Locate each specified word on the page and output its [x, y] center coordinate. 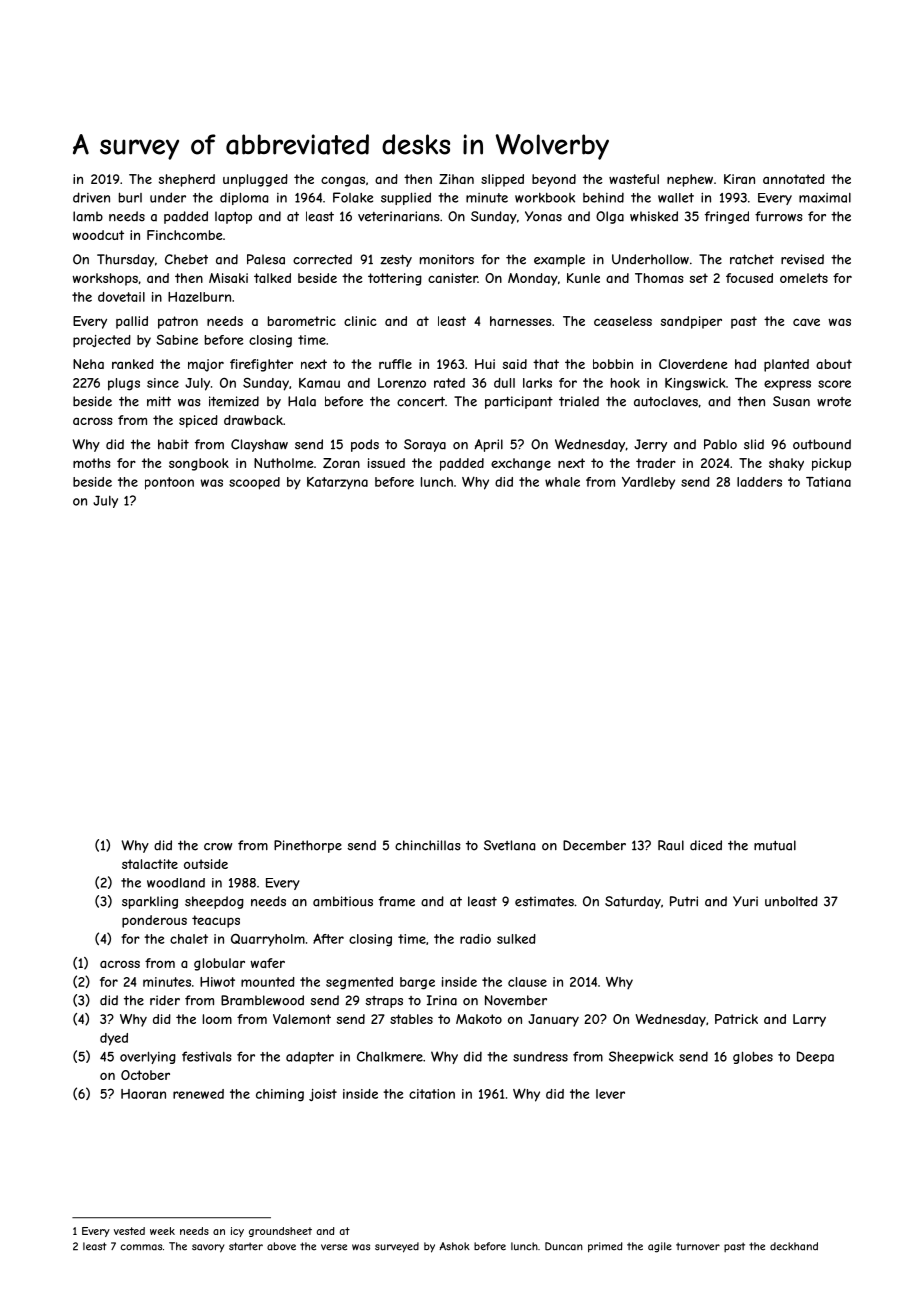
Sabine [177, 340]
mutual [775, 845]
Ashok [454, 1246]
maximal [825, 198]
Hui [485, 364]
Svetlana [509, 845]
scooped [254, 483]
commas [141, 1247]
